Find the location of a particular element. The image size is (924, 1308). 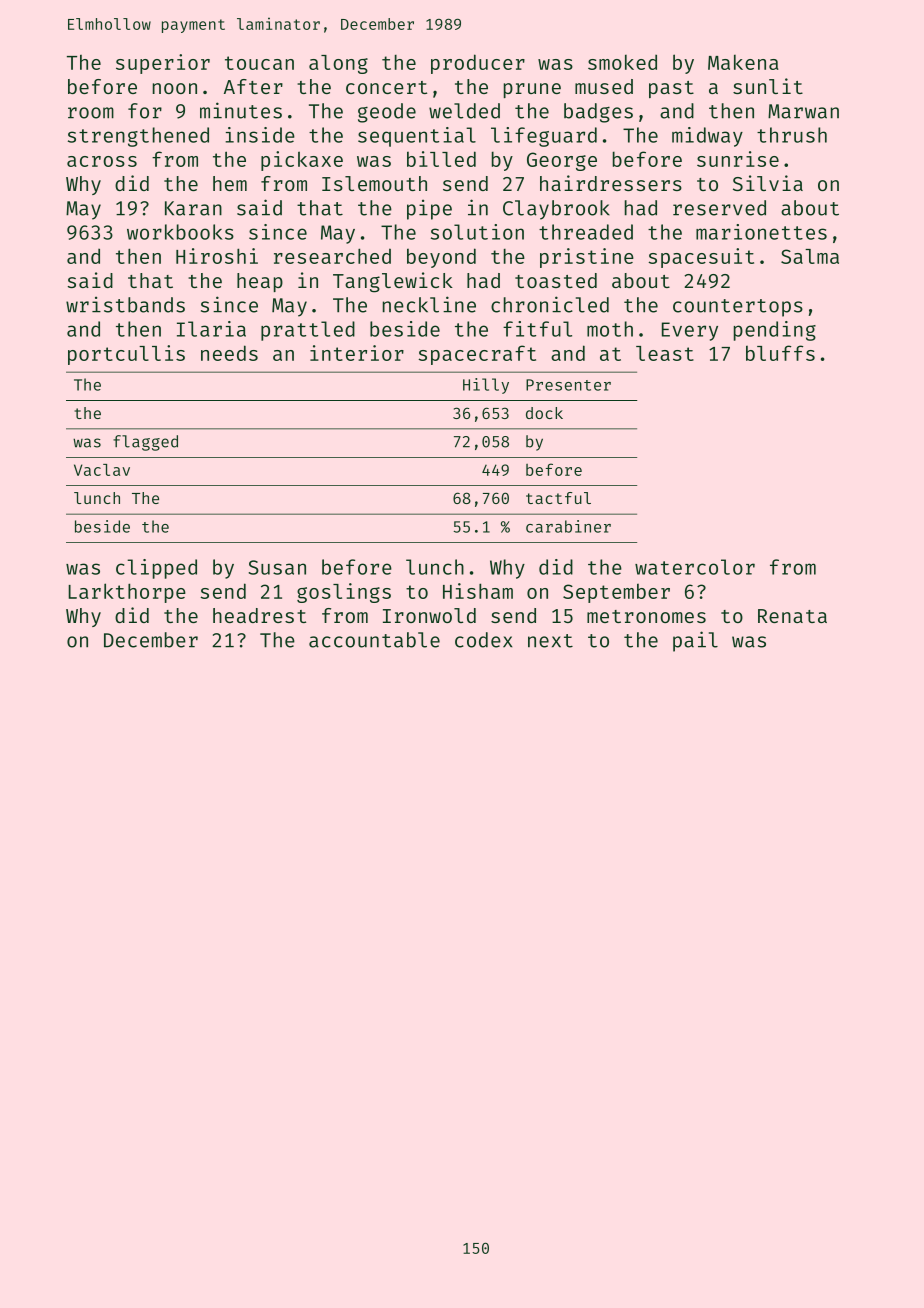

prune is located at coordinates (532, 90).
